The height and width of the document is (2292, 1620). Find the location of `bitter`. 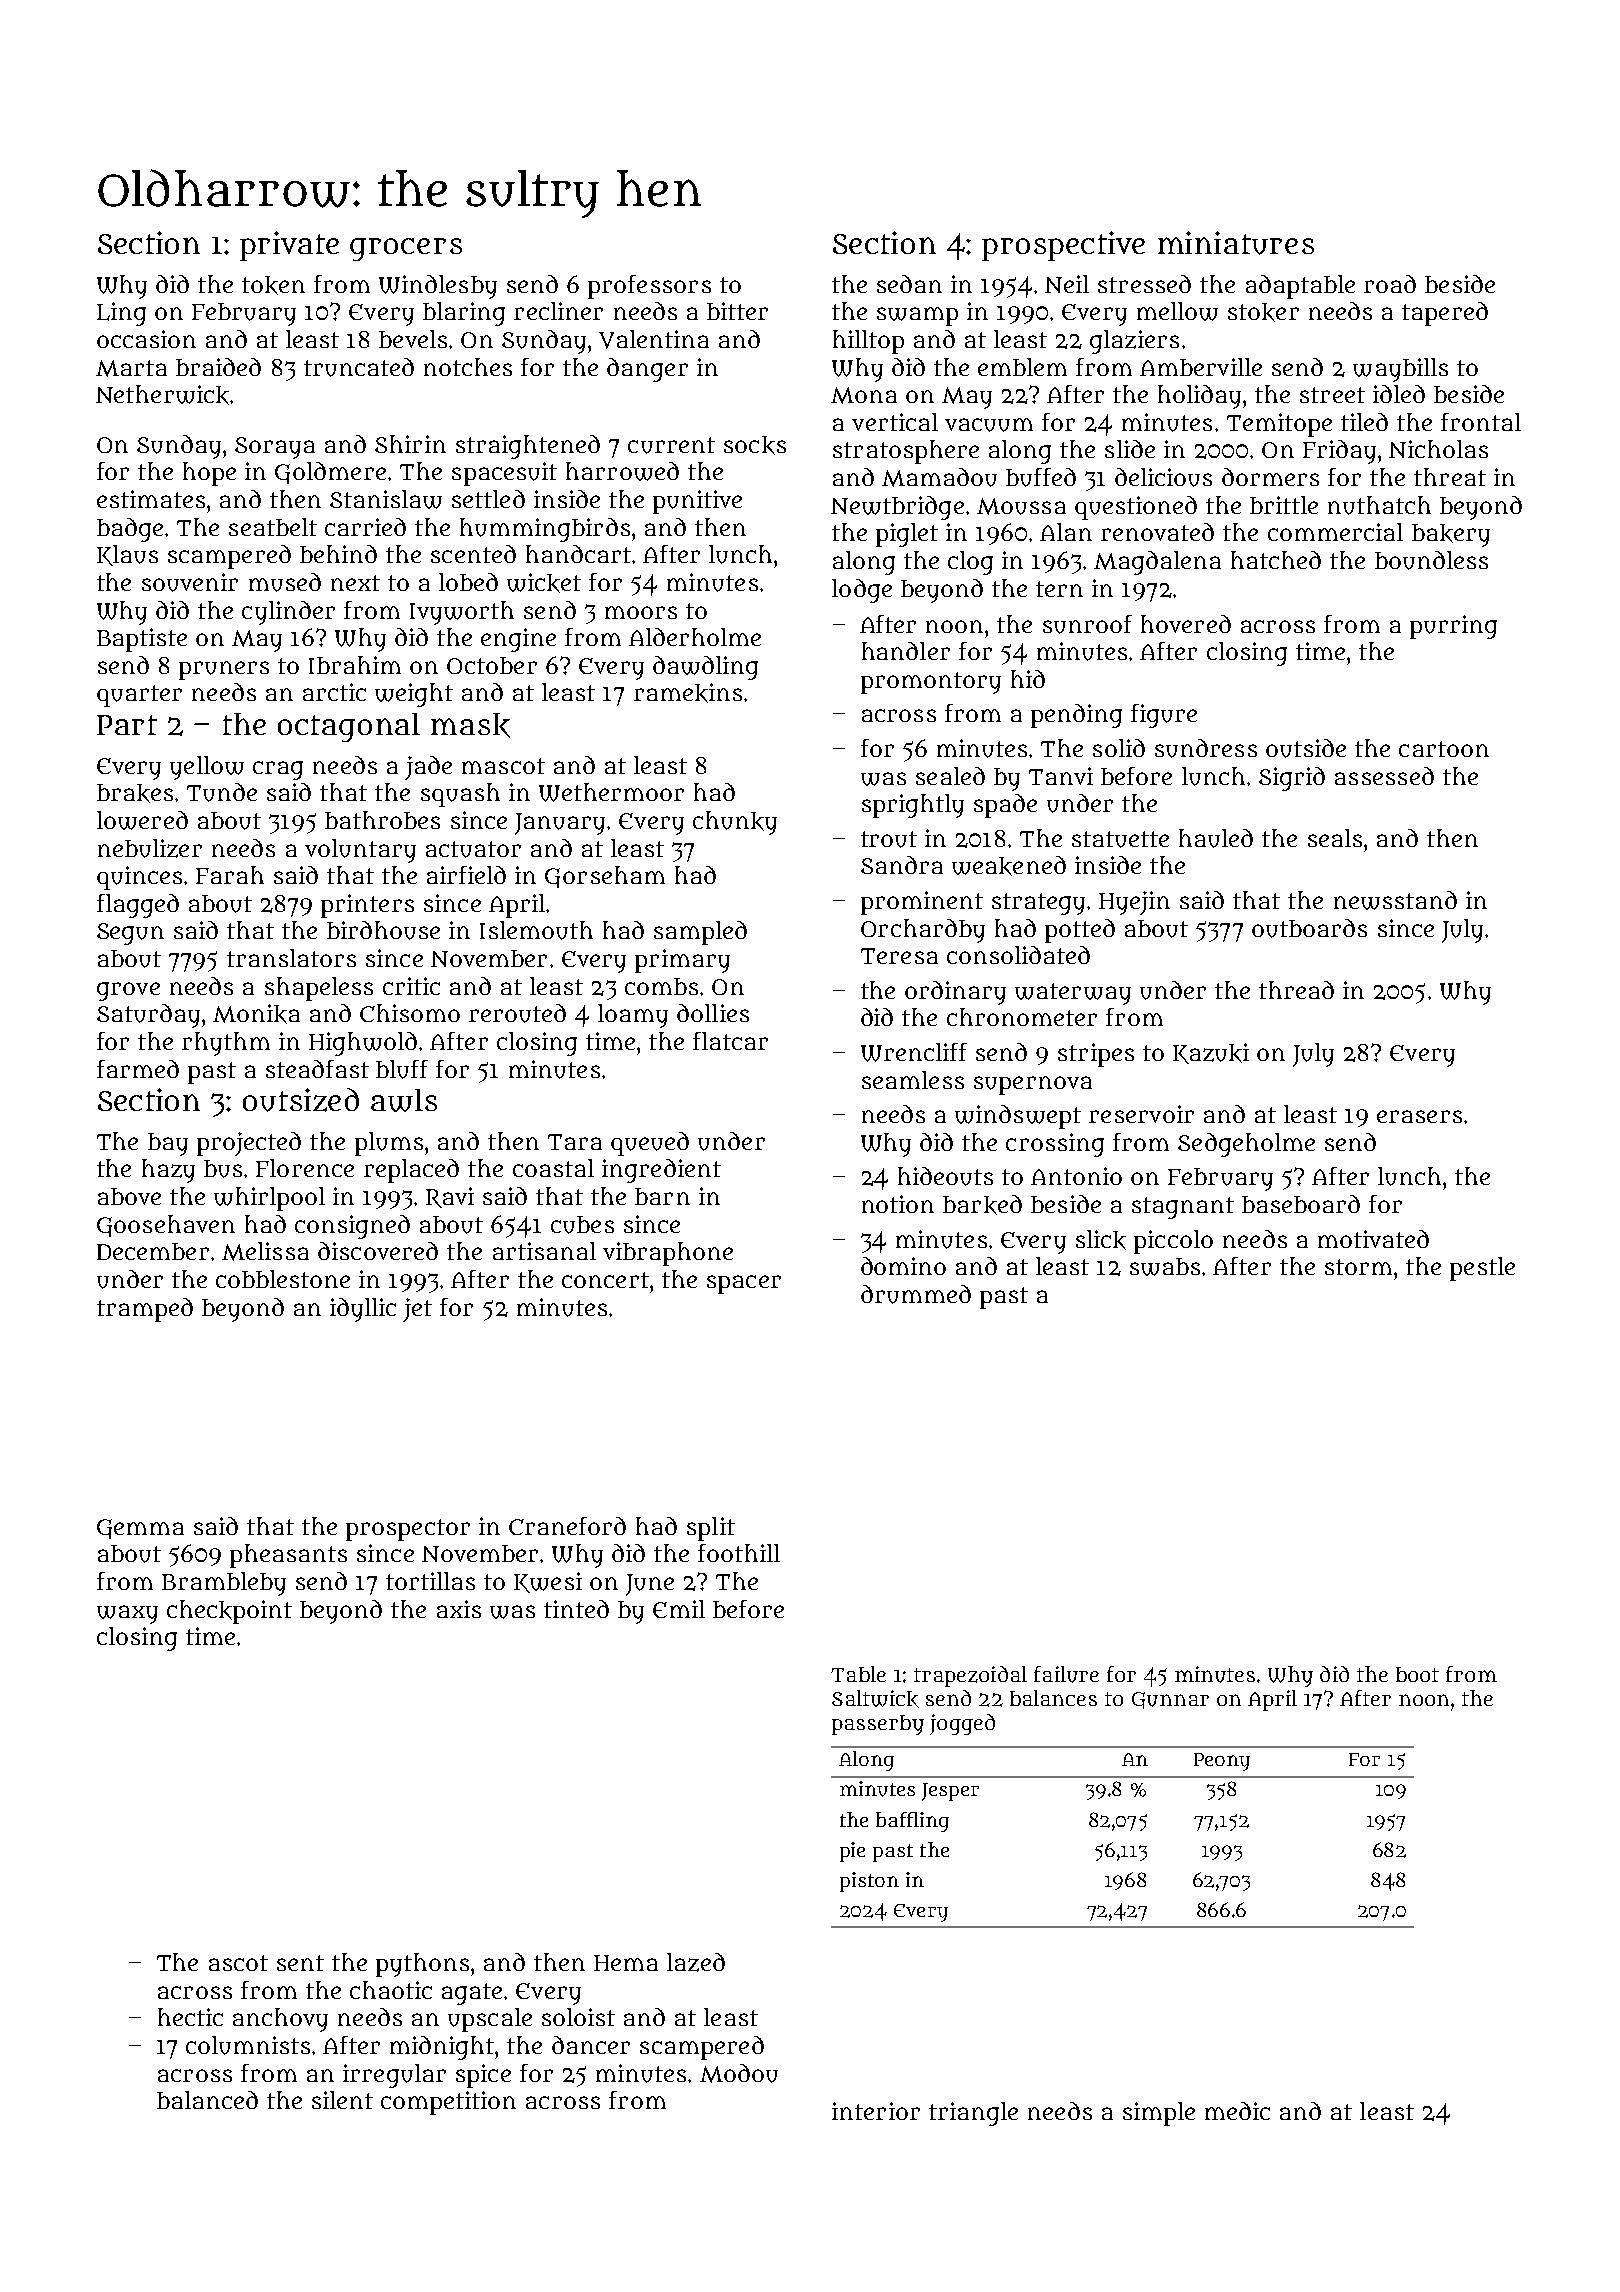

bitter is located at coordinates (737, 311).
